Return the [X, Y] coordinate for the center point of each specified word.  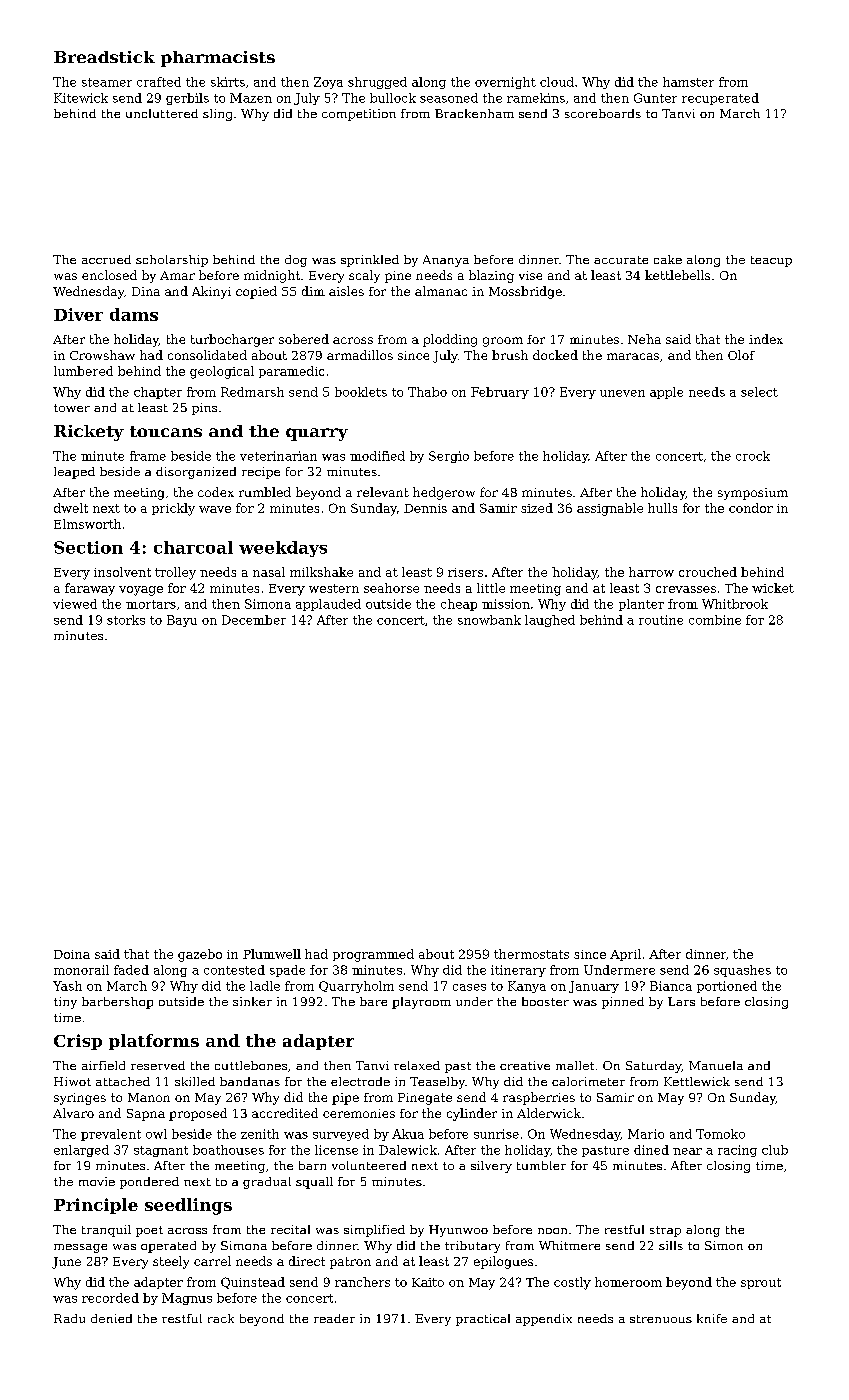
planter [641, 605]
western [334, 588]
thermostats [531, 954]
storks [126, 620]
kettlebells [677, 275]
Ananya [446, 261]
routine [661, 620]
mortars [151, 604]
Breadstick [104, 57]
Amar [177, 275]
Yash [67, 986]
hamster [688, 82]
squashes [742, 971]
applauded [328, 605]
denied [111, 1318]
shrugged [377, 83]
